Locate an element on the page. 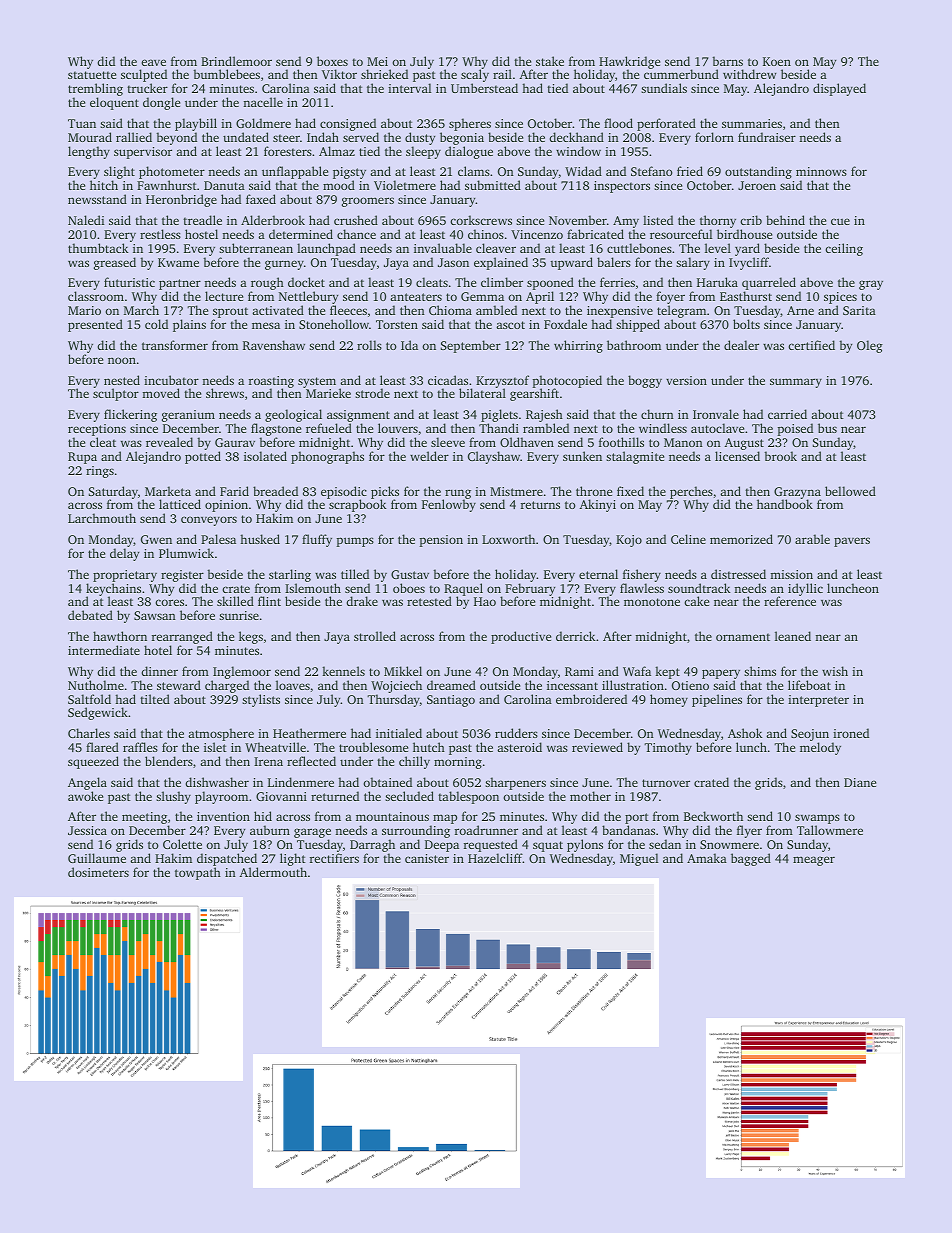 This image has height=1233, width=952. Aldermouth is located at coordinates (273, 872).
